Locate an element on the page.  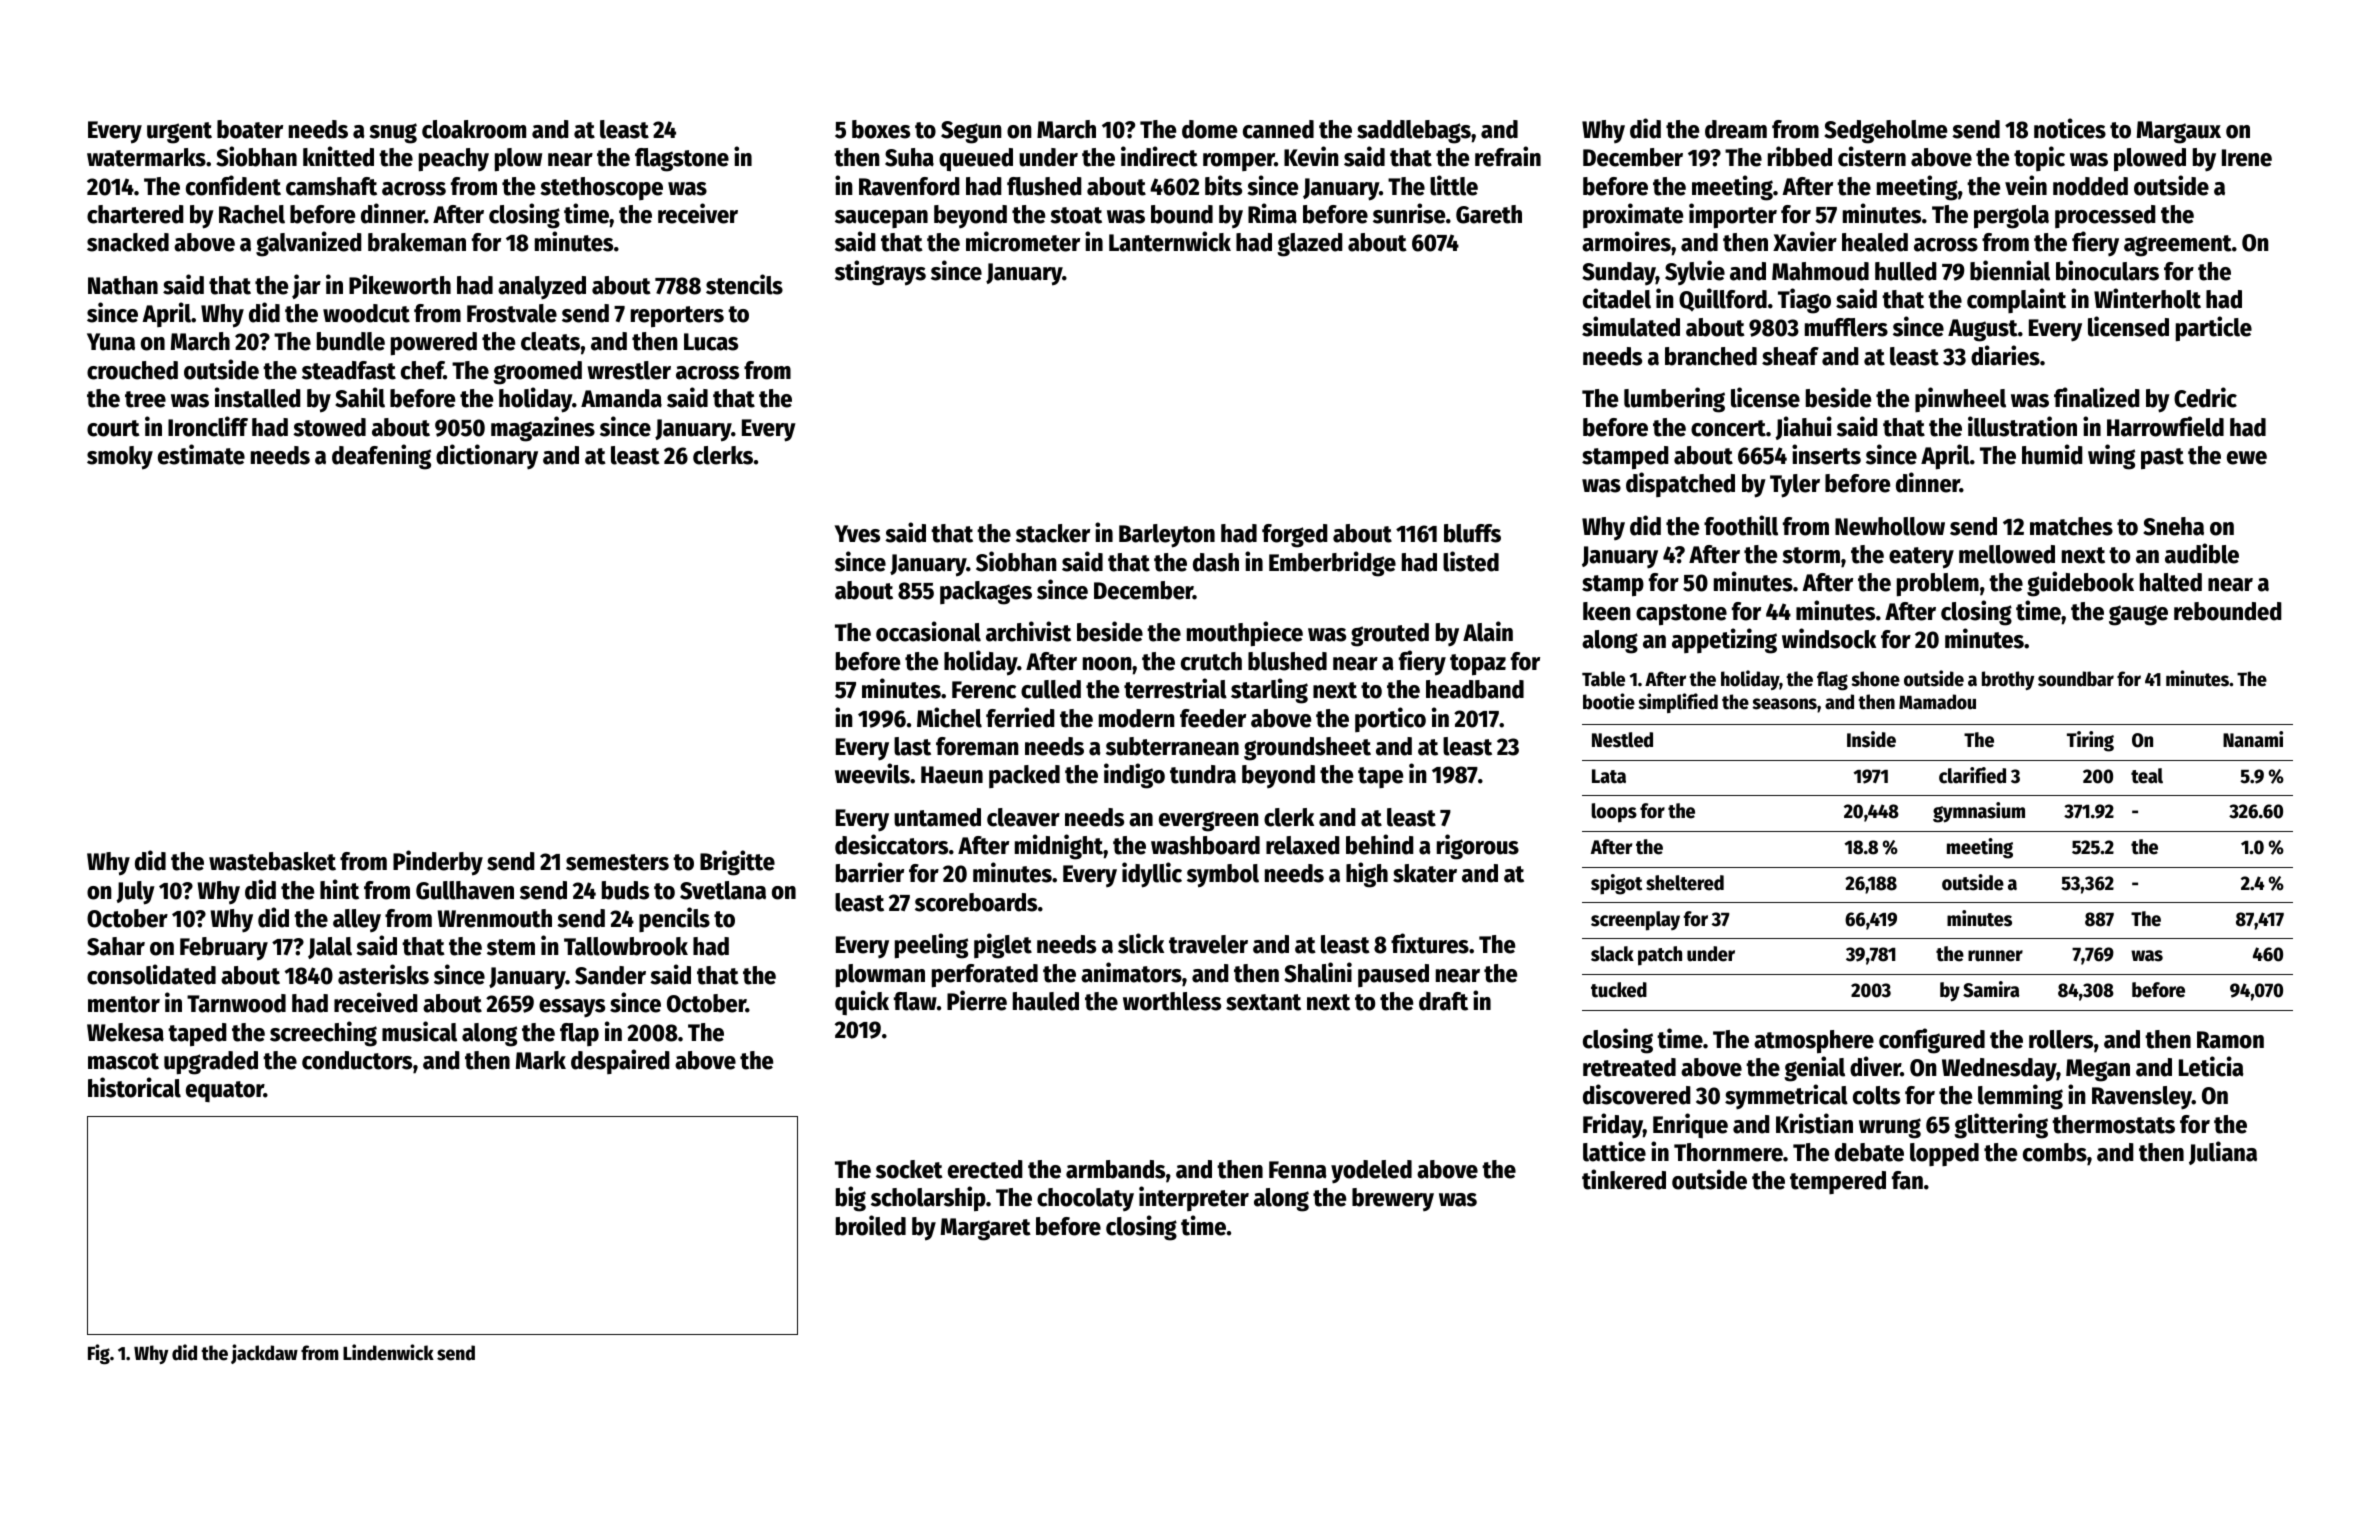
wastebasket is located at coordinates (272, 861).
